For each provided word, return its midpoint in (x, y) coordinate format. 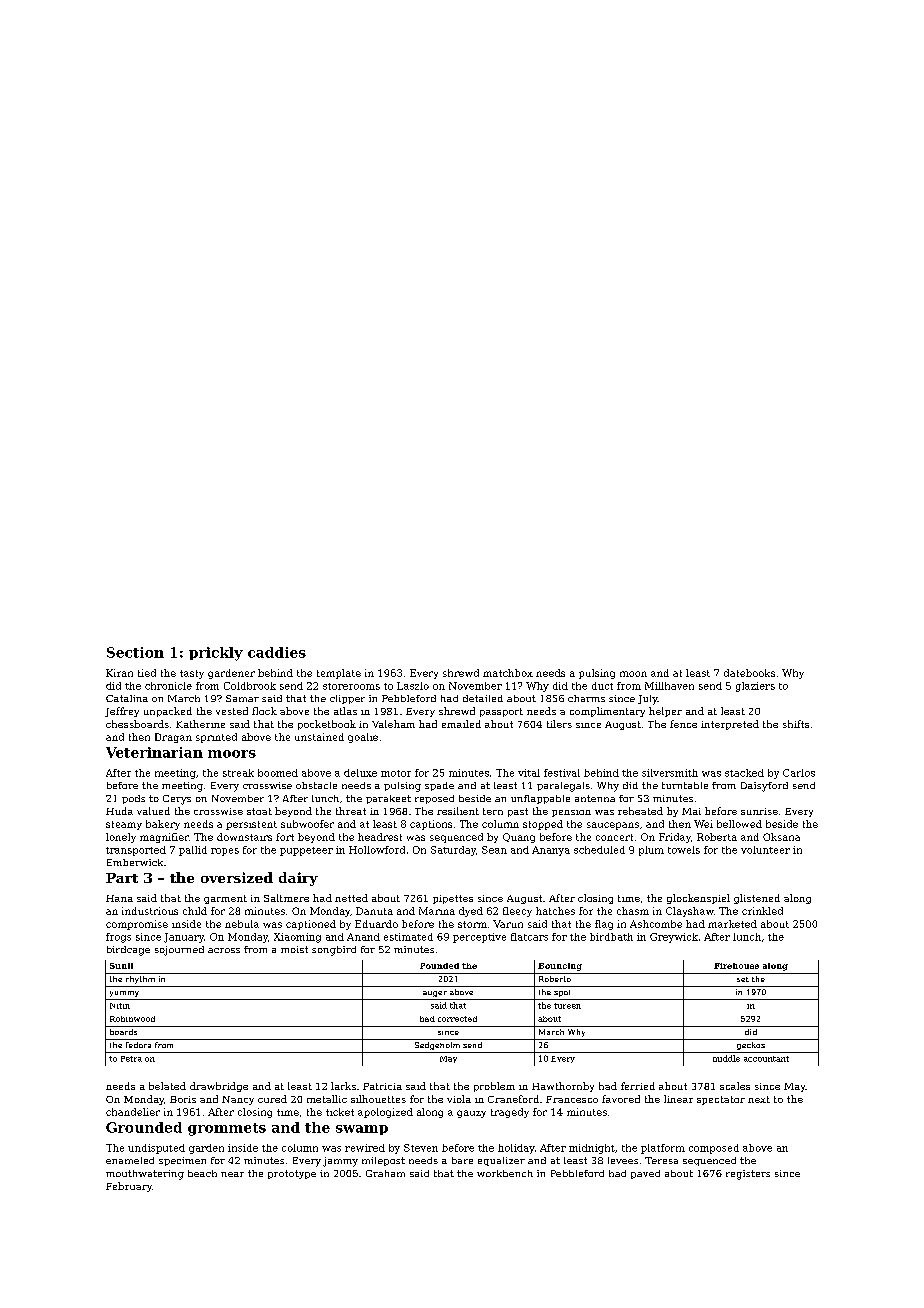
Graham (385, 1173)
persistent (251, 825)
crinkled (762, 911)
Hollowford (377, 850)
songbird (334, 951)
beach (202, 1173)
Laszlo (413, 686)
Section (135, 652)
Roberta (717, 837)
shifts (796, 724)
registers (748, 1175)
